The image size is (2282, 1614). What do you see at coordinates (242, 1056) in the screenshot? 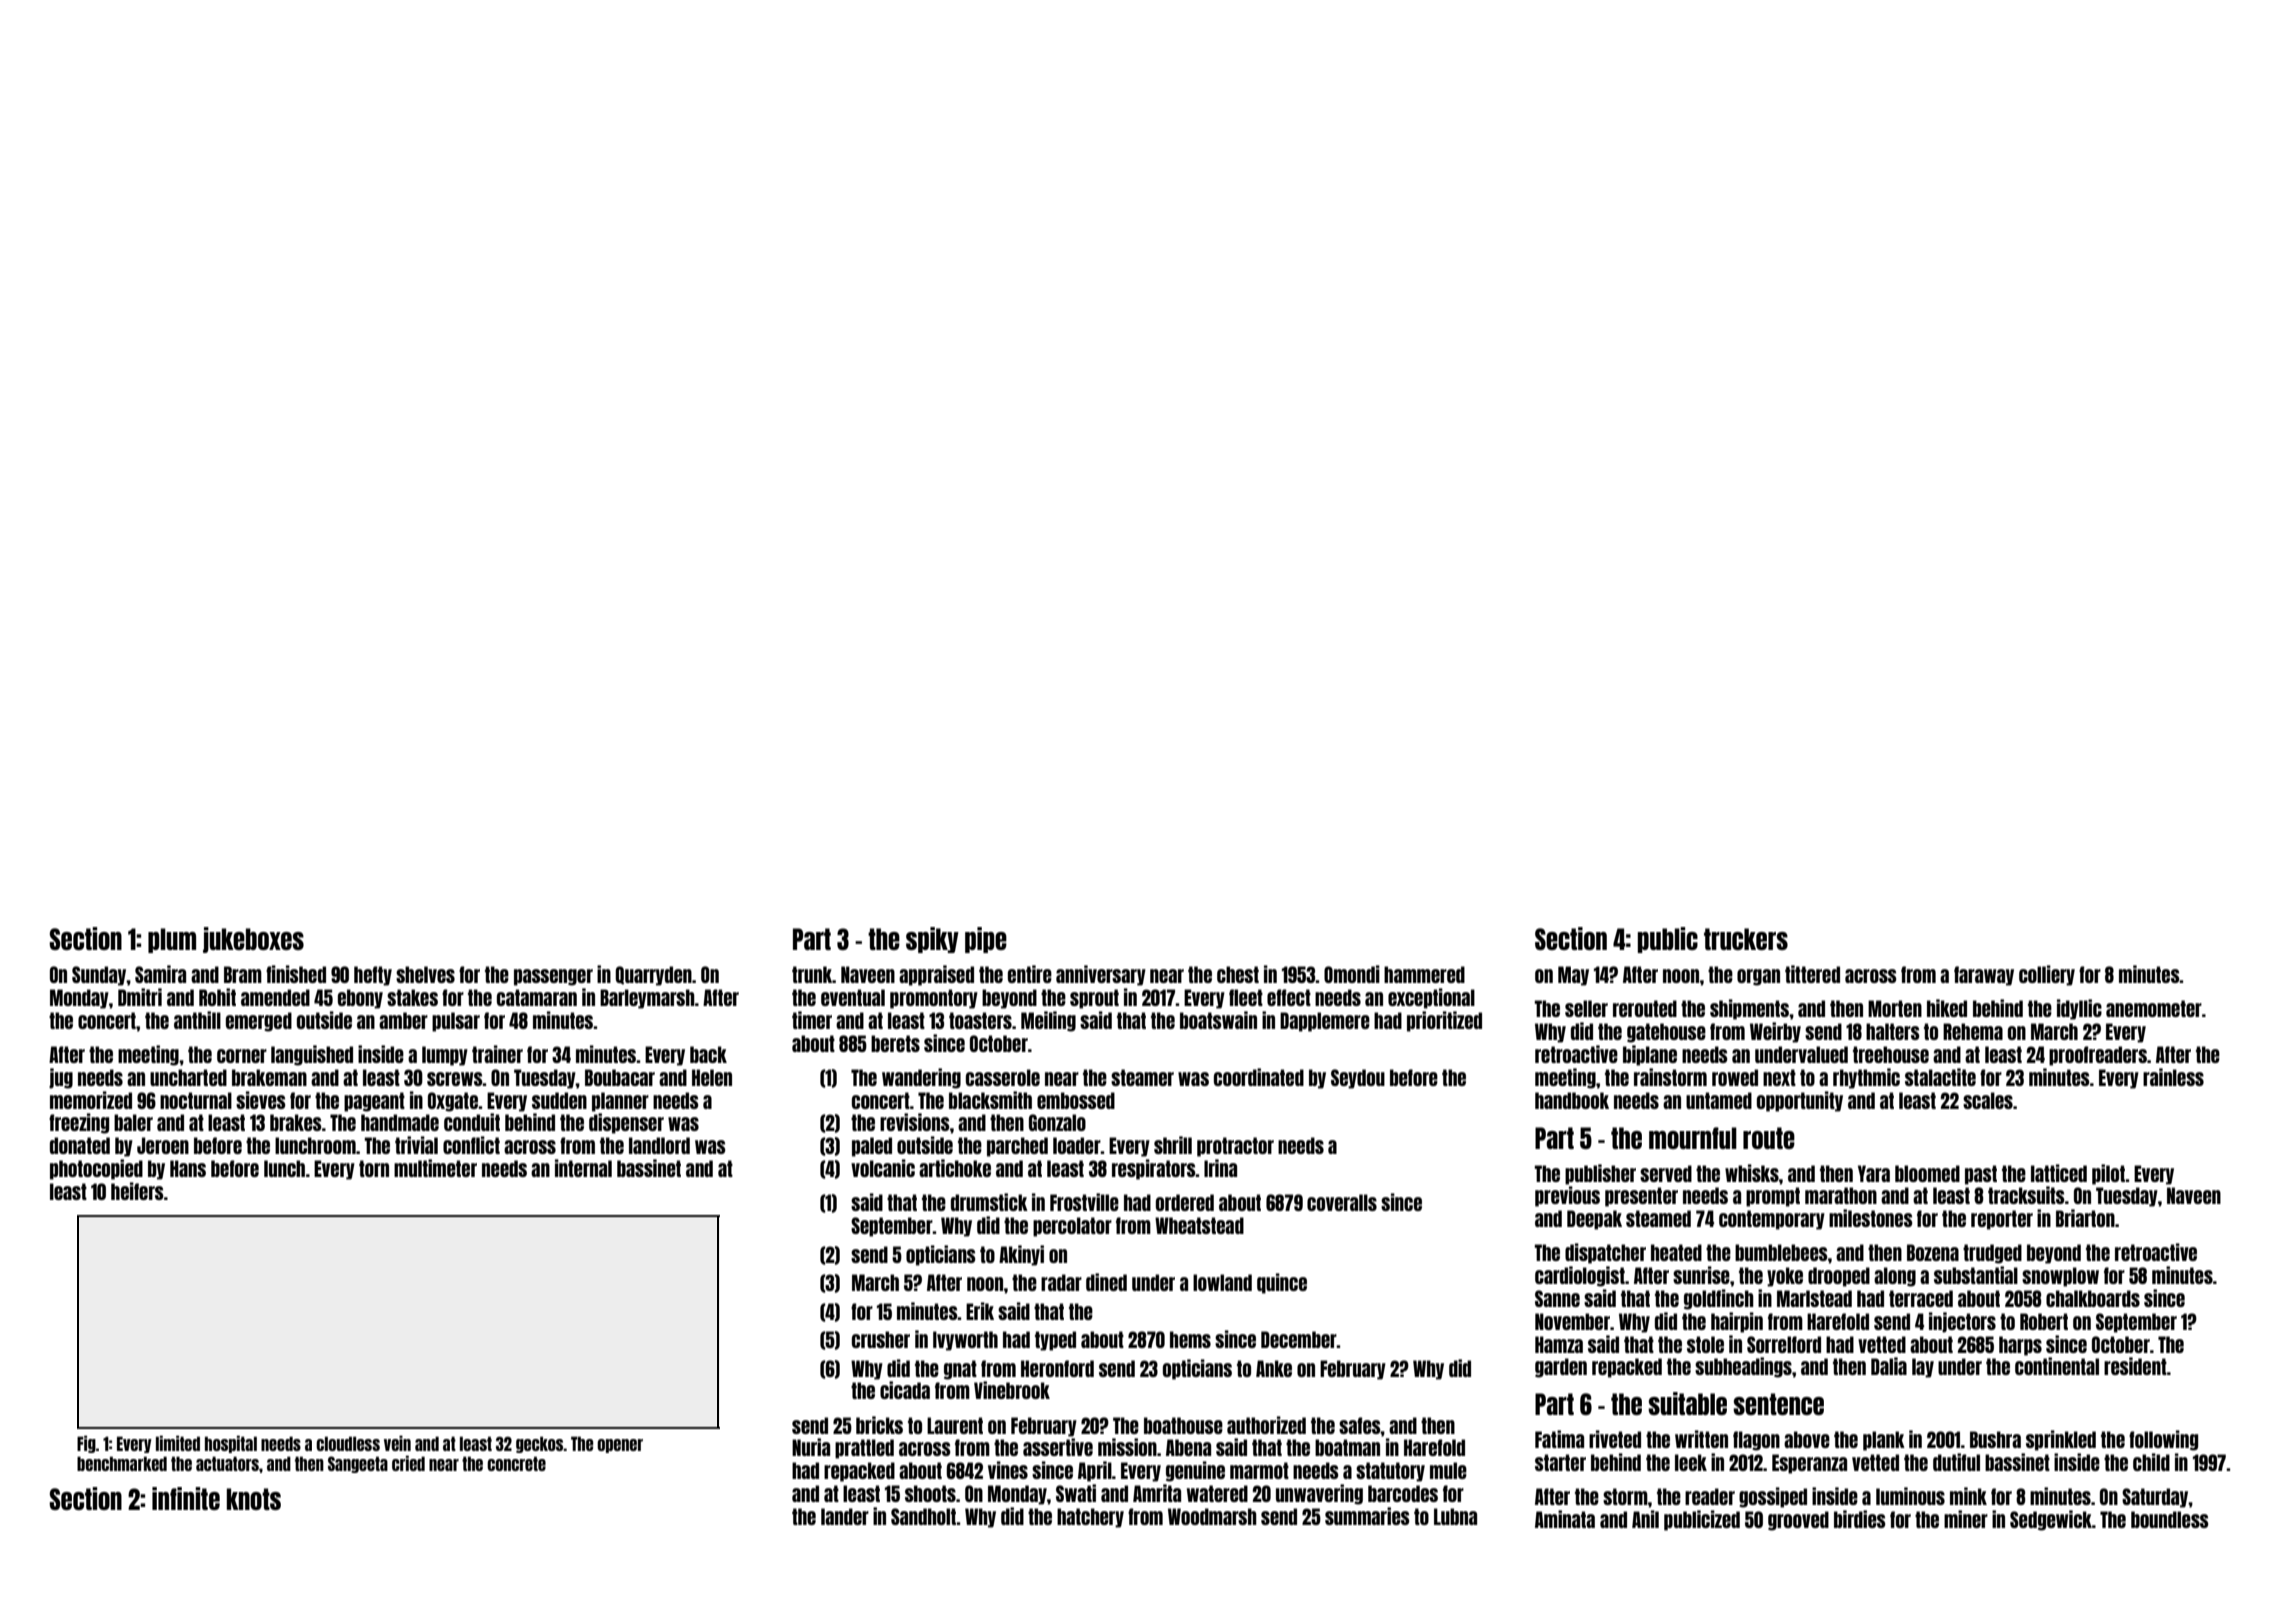
I see `corner` at bounding box center [242, 1056].
